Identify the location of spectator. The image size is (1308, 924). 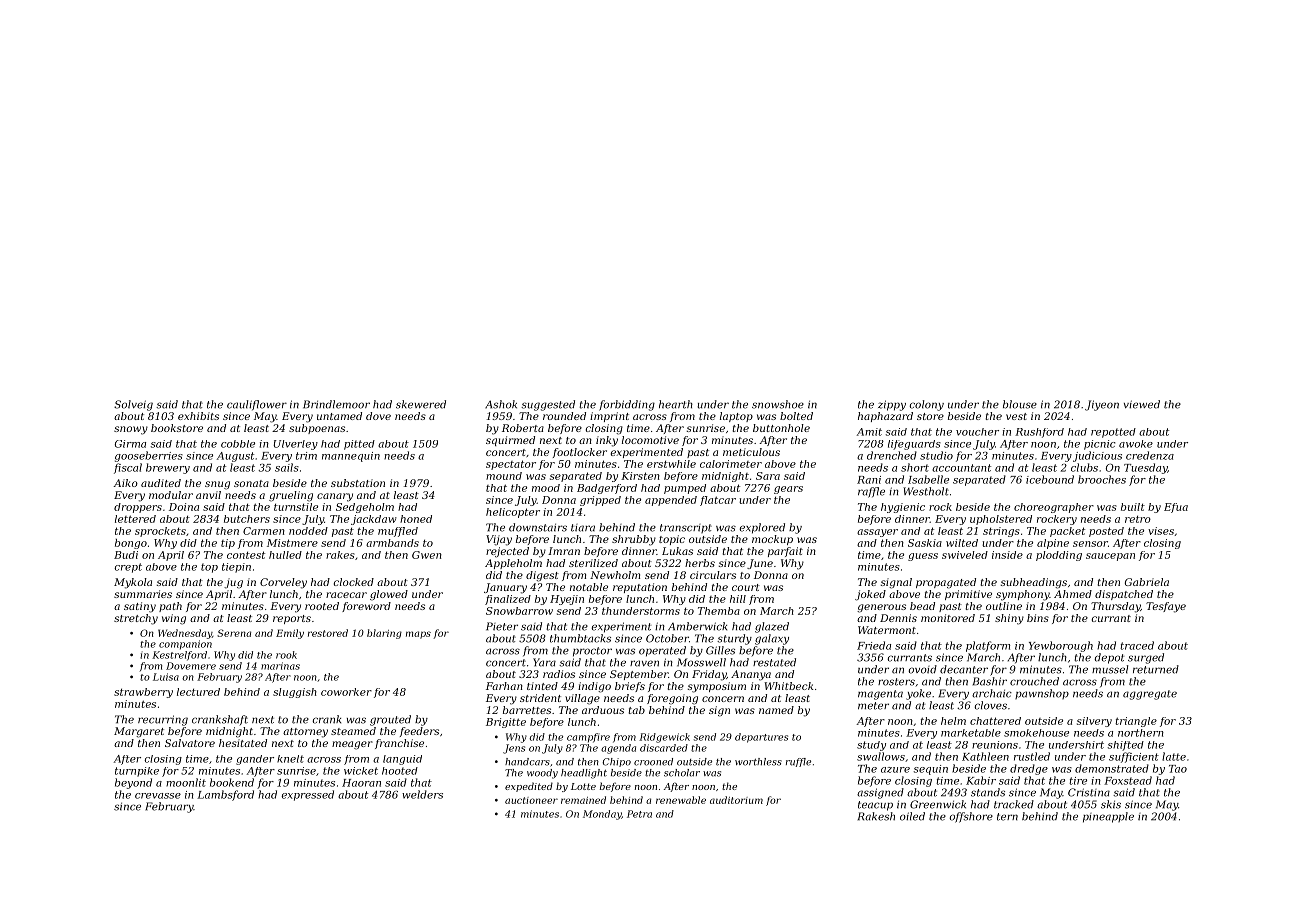
(511, 465).
